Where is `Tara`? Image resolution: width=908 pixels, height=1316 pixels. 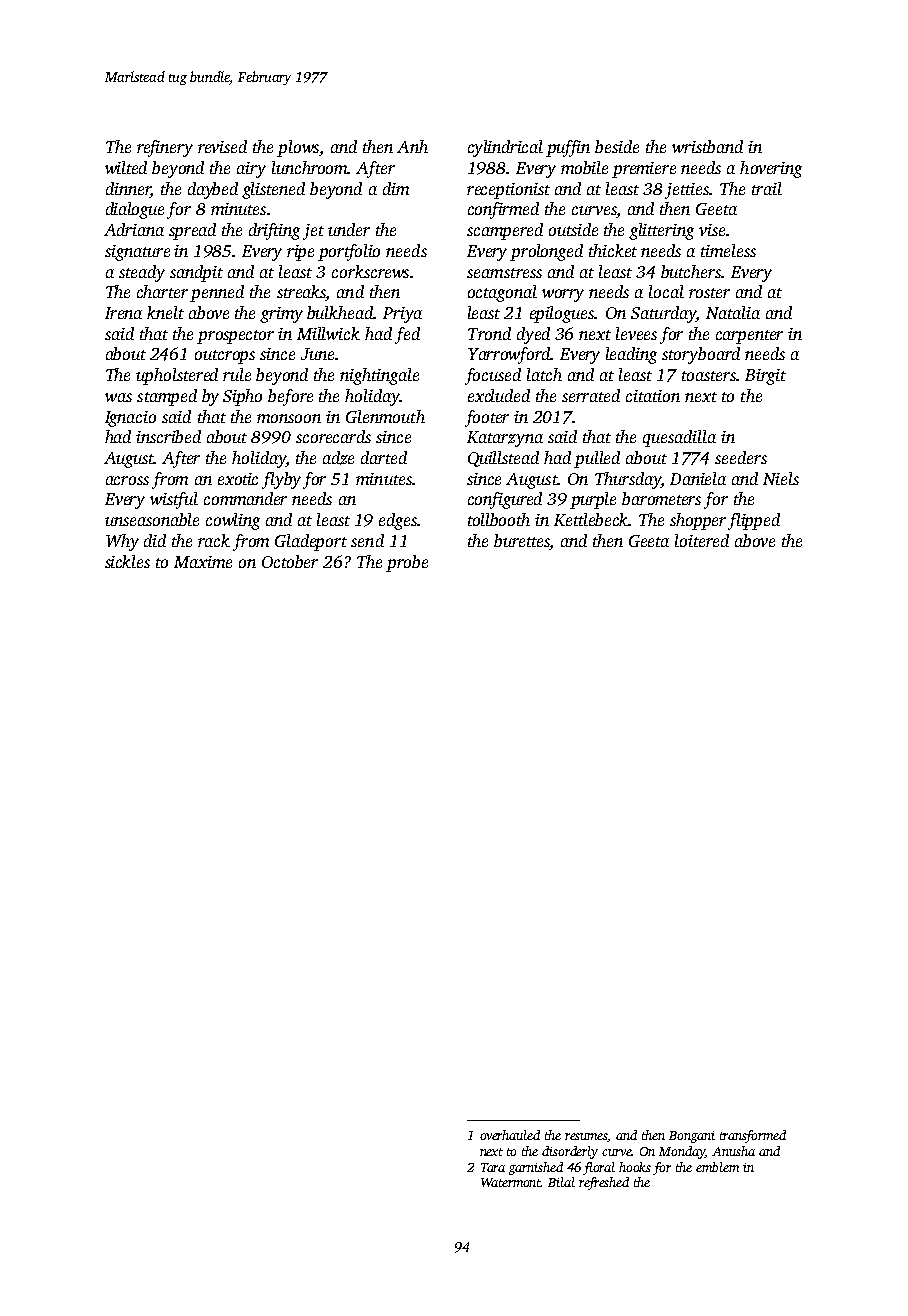
Tara is located at coordinates (493, 1167).
